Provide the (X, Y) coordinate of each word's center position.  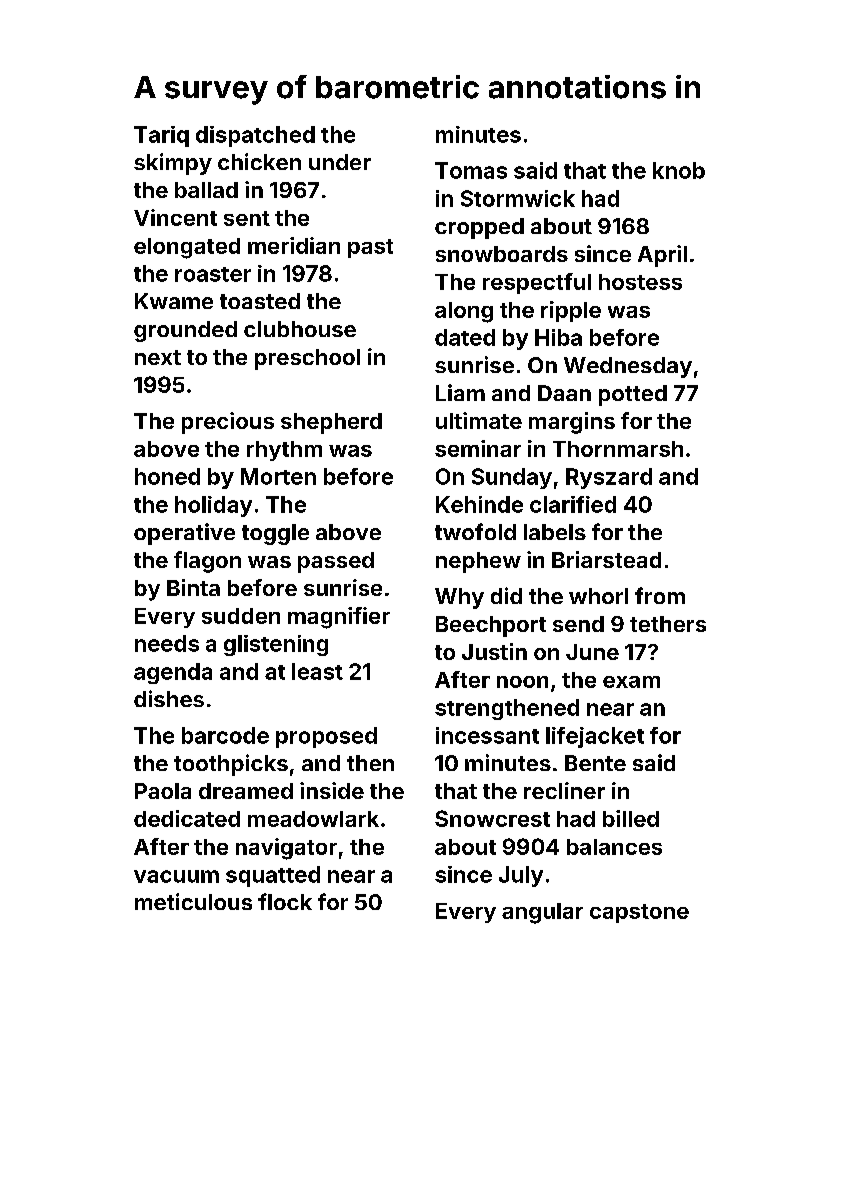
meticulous (193, 901)
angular (542, 913)
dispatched (255, 136)
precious (228, 423)
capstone (639, 913)
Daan (564, 393)
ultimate (479, 420)
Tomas (471, 170)
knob (679, 170)
